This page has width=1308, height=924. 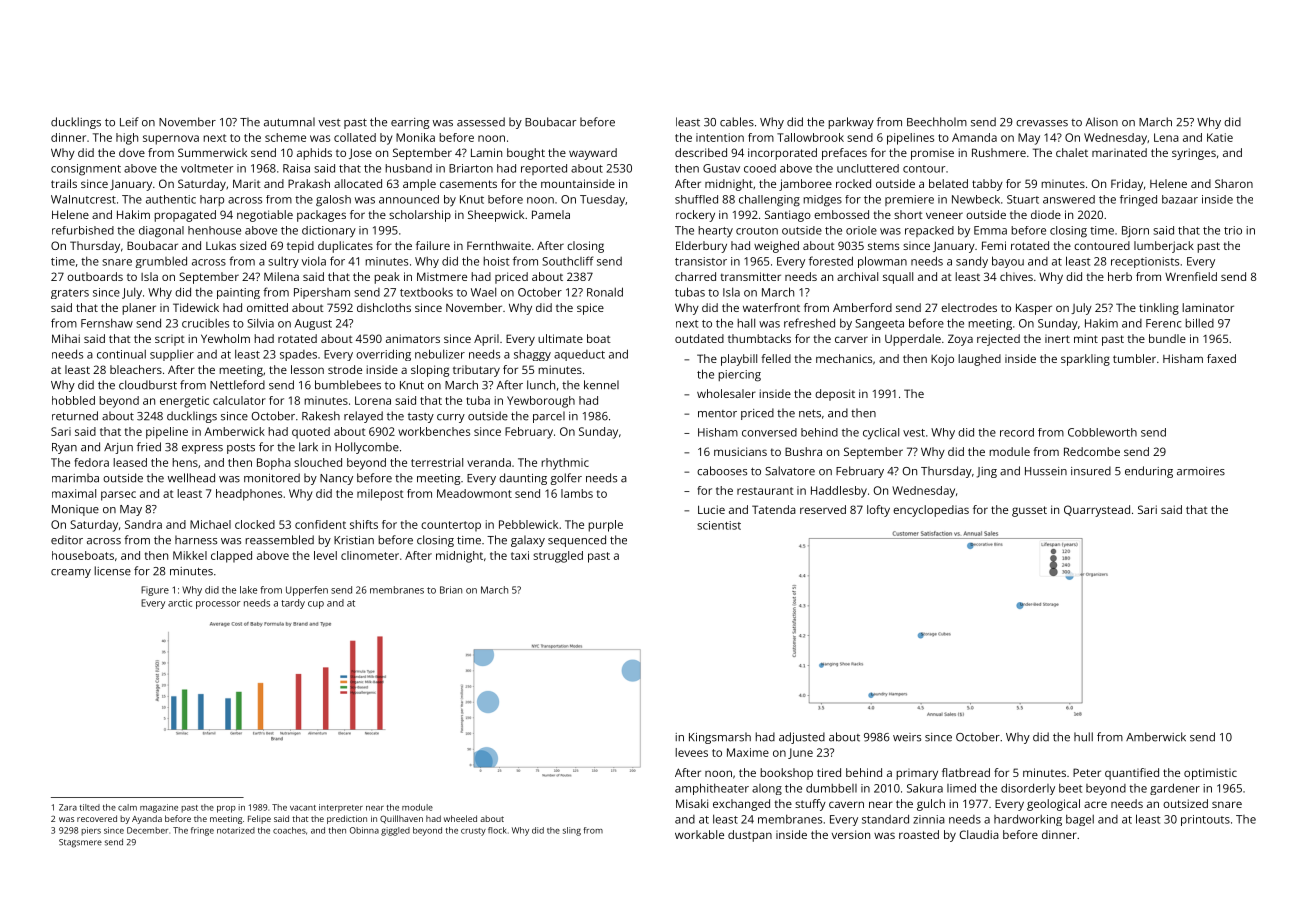 I want to click on nets, so click(x=810, y=413).
